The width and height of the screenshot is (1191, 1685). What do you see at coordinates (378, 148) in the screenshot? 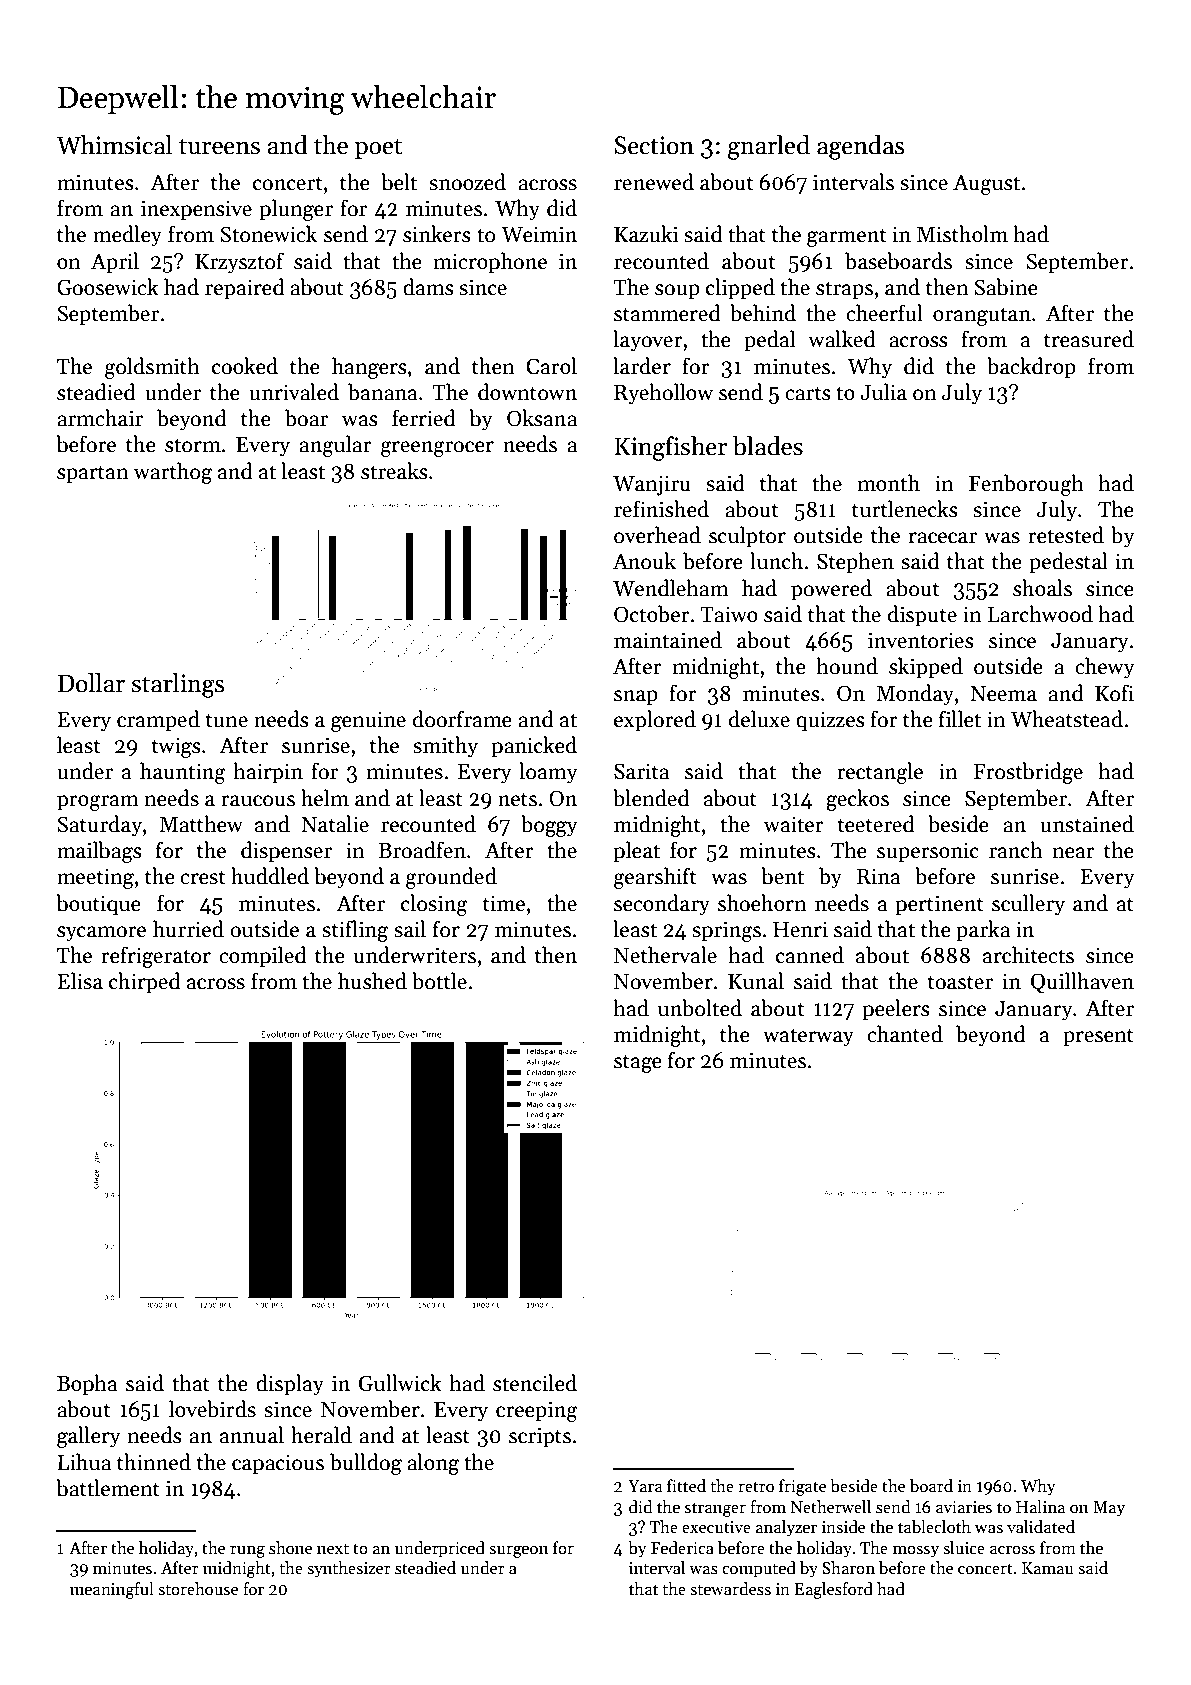
I see `poet` at bounding box center [378, 148].
